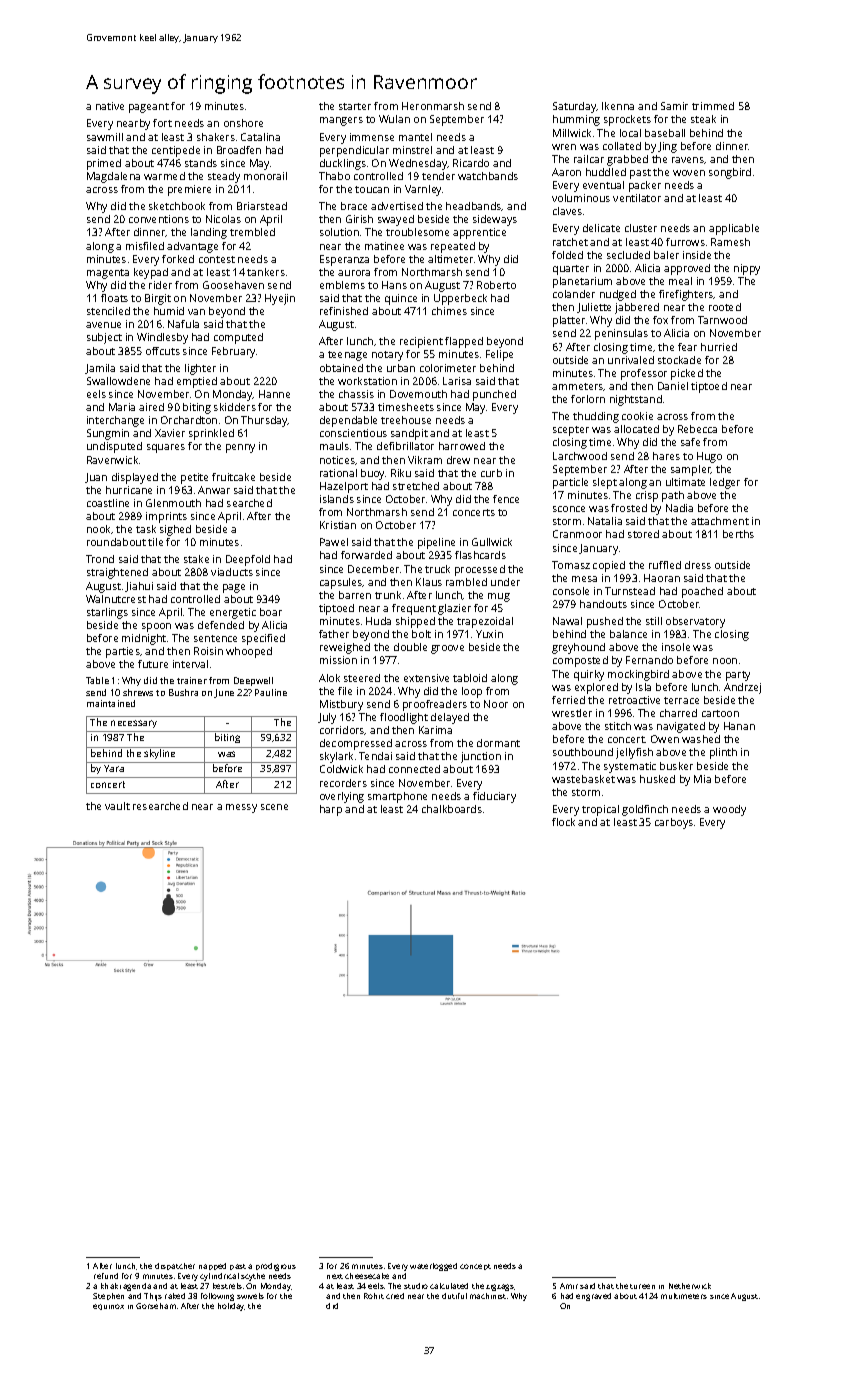 Image resolution: width=849 pixels, height=1400 pixels. I want to click on cylindrical, so click(219, 1277).
